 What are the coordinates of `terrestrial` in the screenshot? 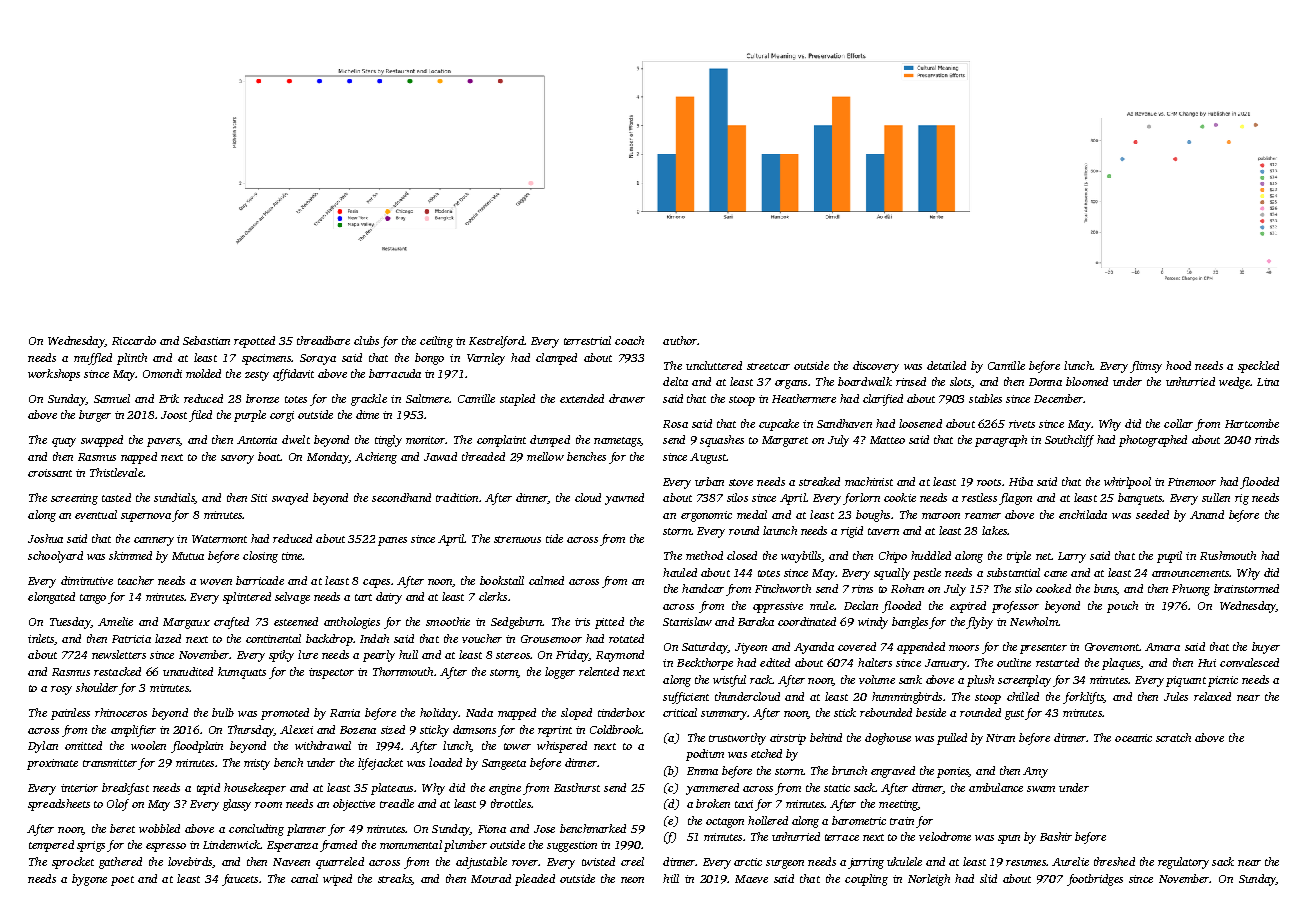 It's located at (587, 340).
